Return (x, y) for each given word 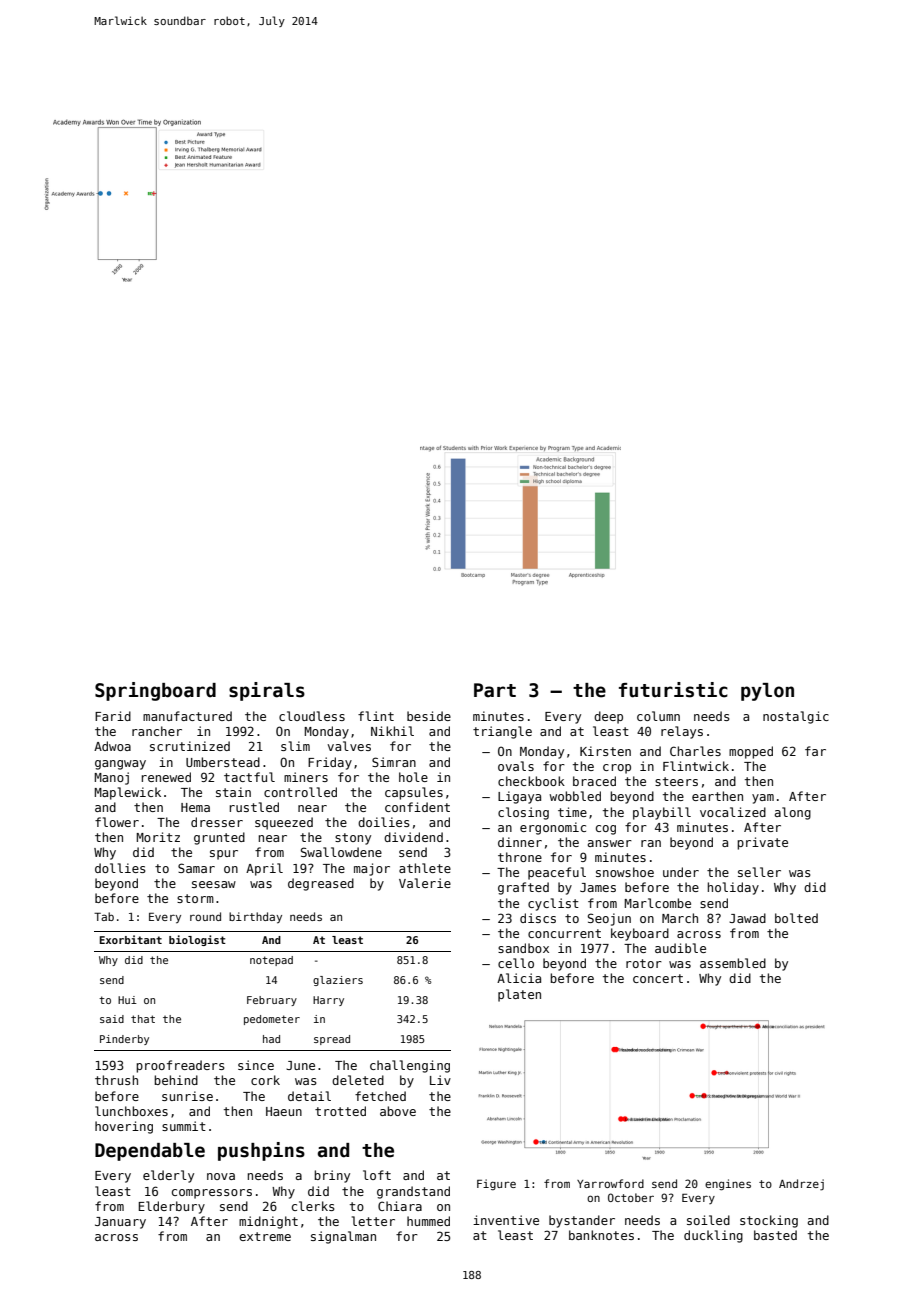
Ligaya (519, 797)
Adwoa (112, 746)
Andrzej (801, 1185)
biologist (197, 940)
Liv (440, 1080)
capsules (414, 793)
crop (617, 769)
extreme (265, 1236)
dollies (120, 868)
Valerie (425, 883)
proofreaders (180, 1066)
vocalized (733, 812)
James (598, 887)
